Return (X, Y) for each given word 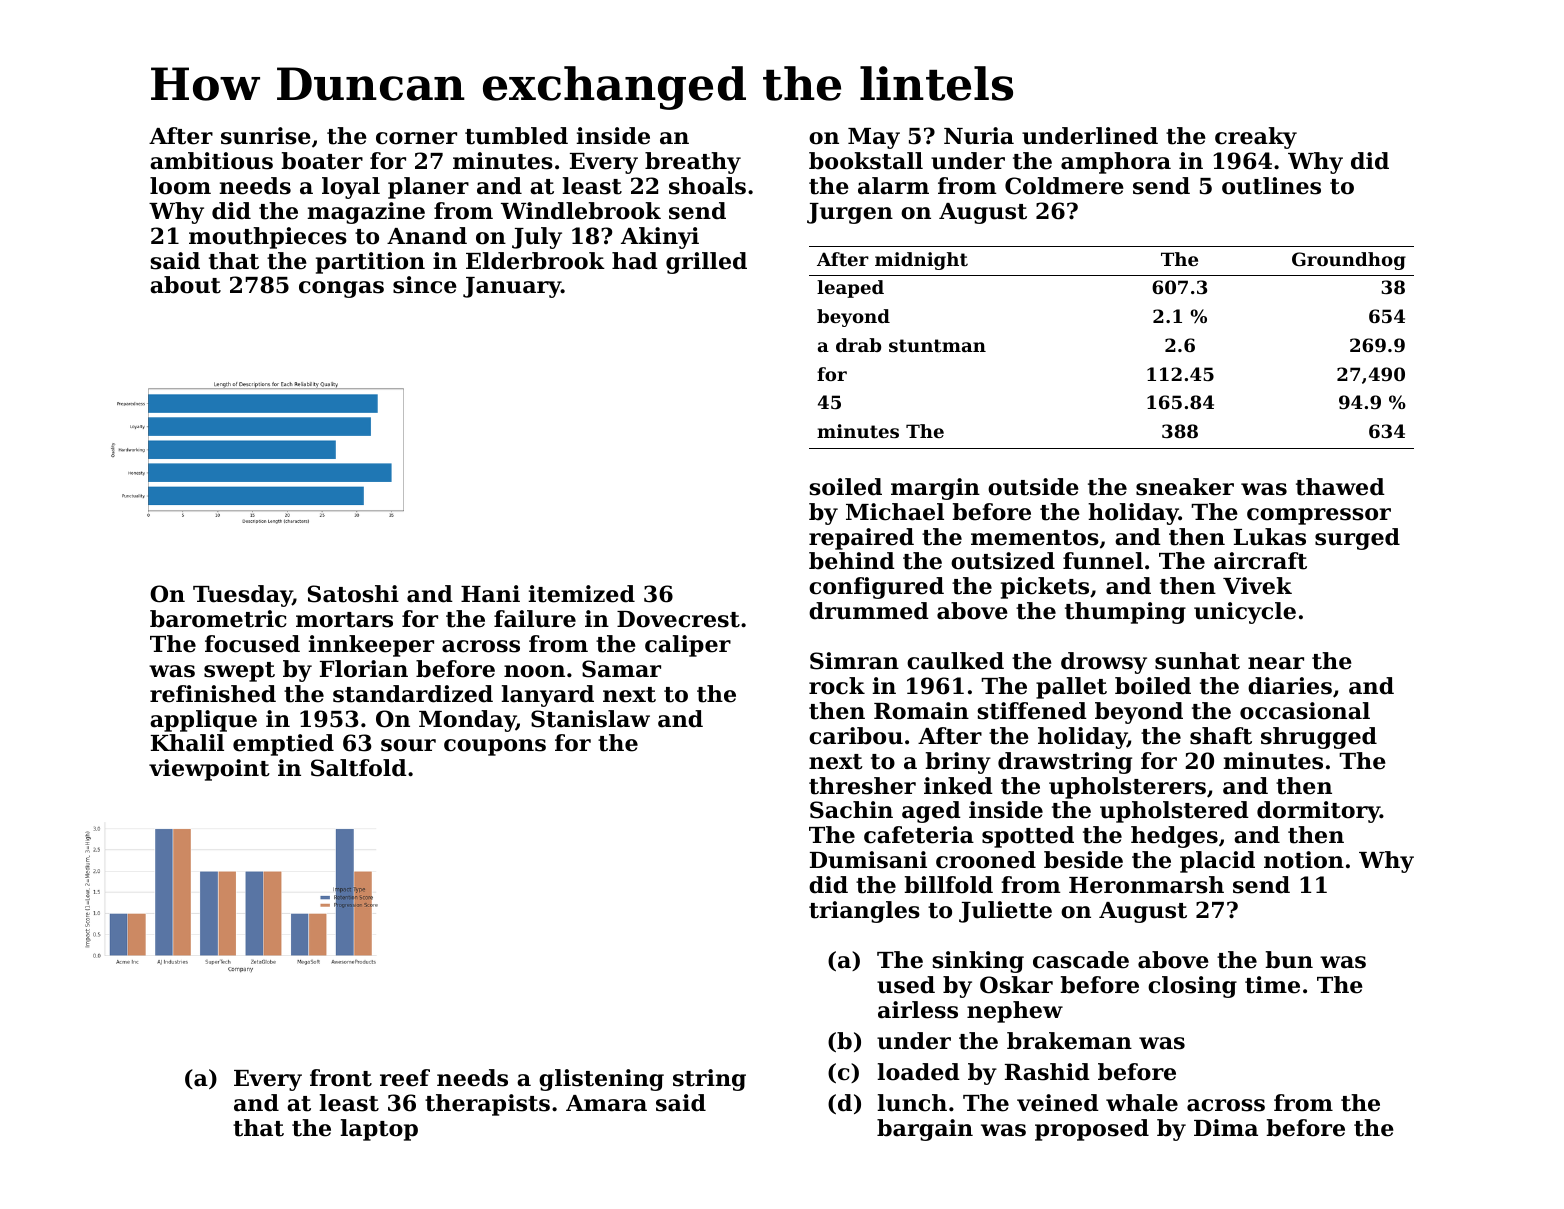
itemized (581, 594)
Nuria (979, 136)
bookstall (866, 161)
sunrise (266, 136)
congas (341, 289)
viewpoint (209, 770)
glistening (601, 1080)
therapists (487, 1105)
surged (1357, 539)
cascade (1081, 960)
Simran (854, 661)
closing (1192, 987)
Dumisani (868, 860)
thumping (1125, 613)
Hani (490, 594)
